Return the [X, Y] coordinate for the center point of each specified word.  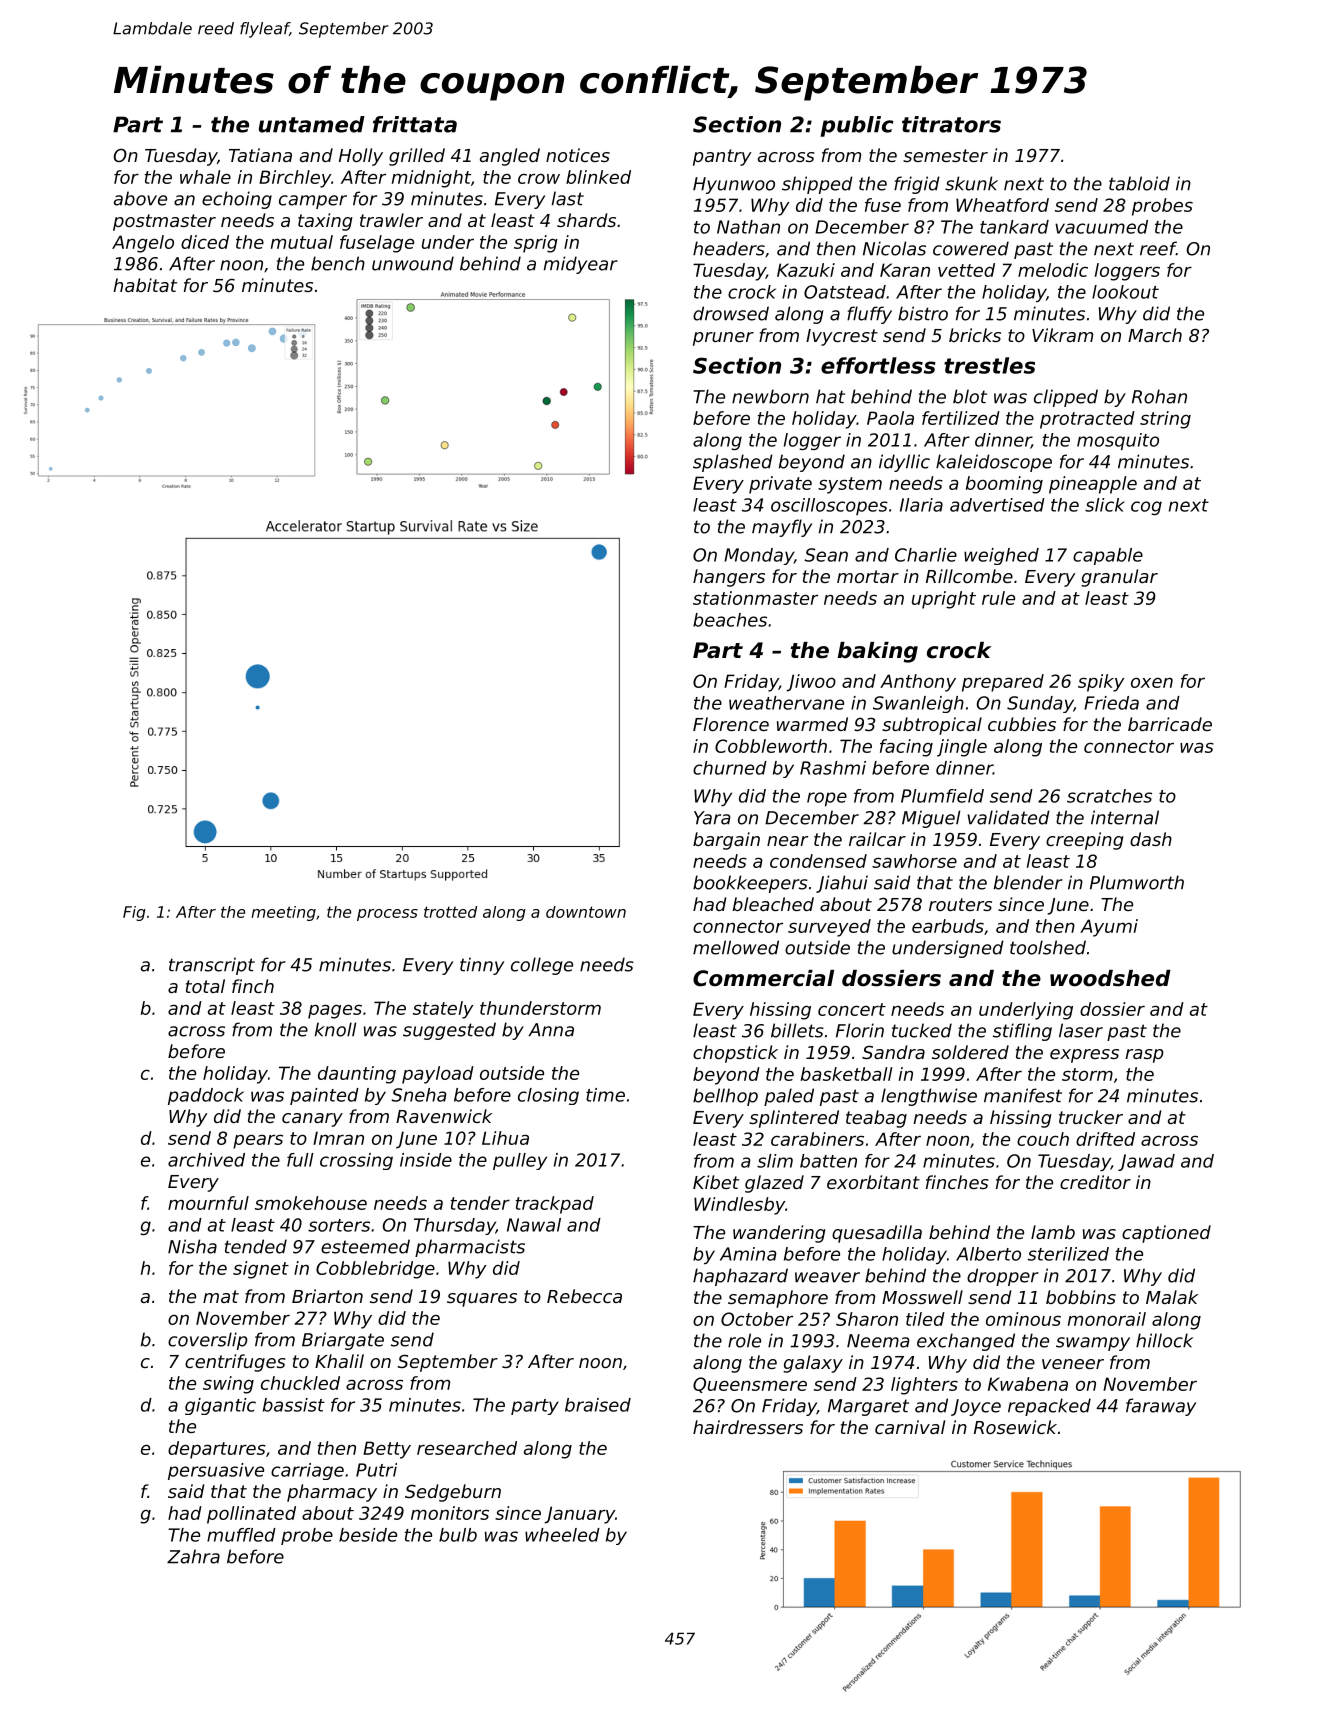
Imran [338, 1138]
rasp [1144, 1056]
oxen [1152, 682]
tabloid [1139, 183]
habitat [145, 285]
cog [1146, 508]
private [780, 485]
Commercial [763, 978]
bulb [458, 1535]
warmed [812, 724]
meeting [283, 913]
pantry [722, 157]
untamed [312, 124]
